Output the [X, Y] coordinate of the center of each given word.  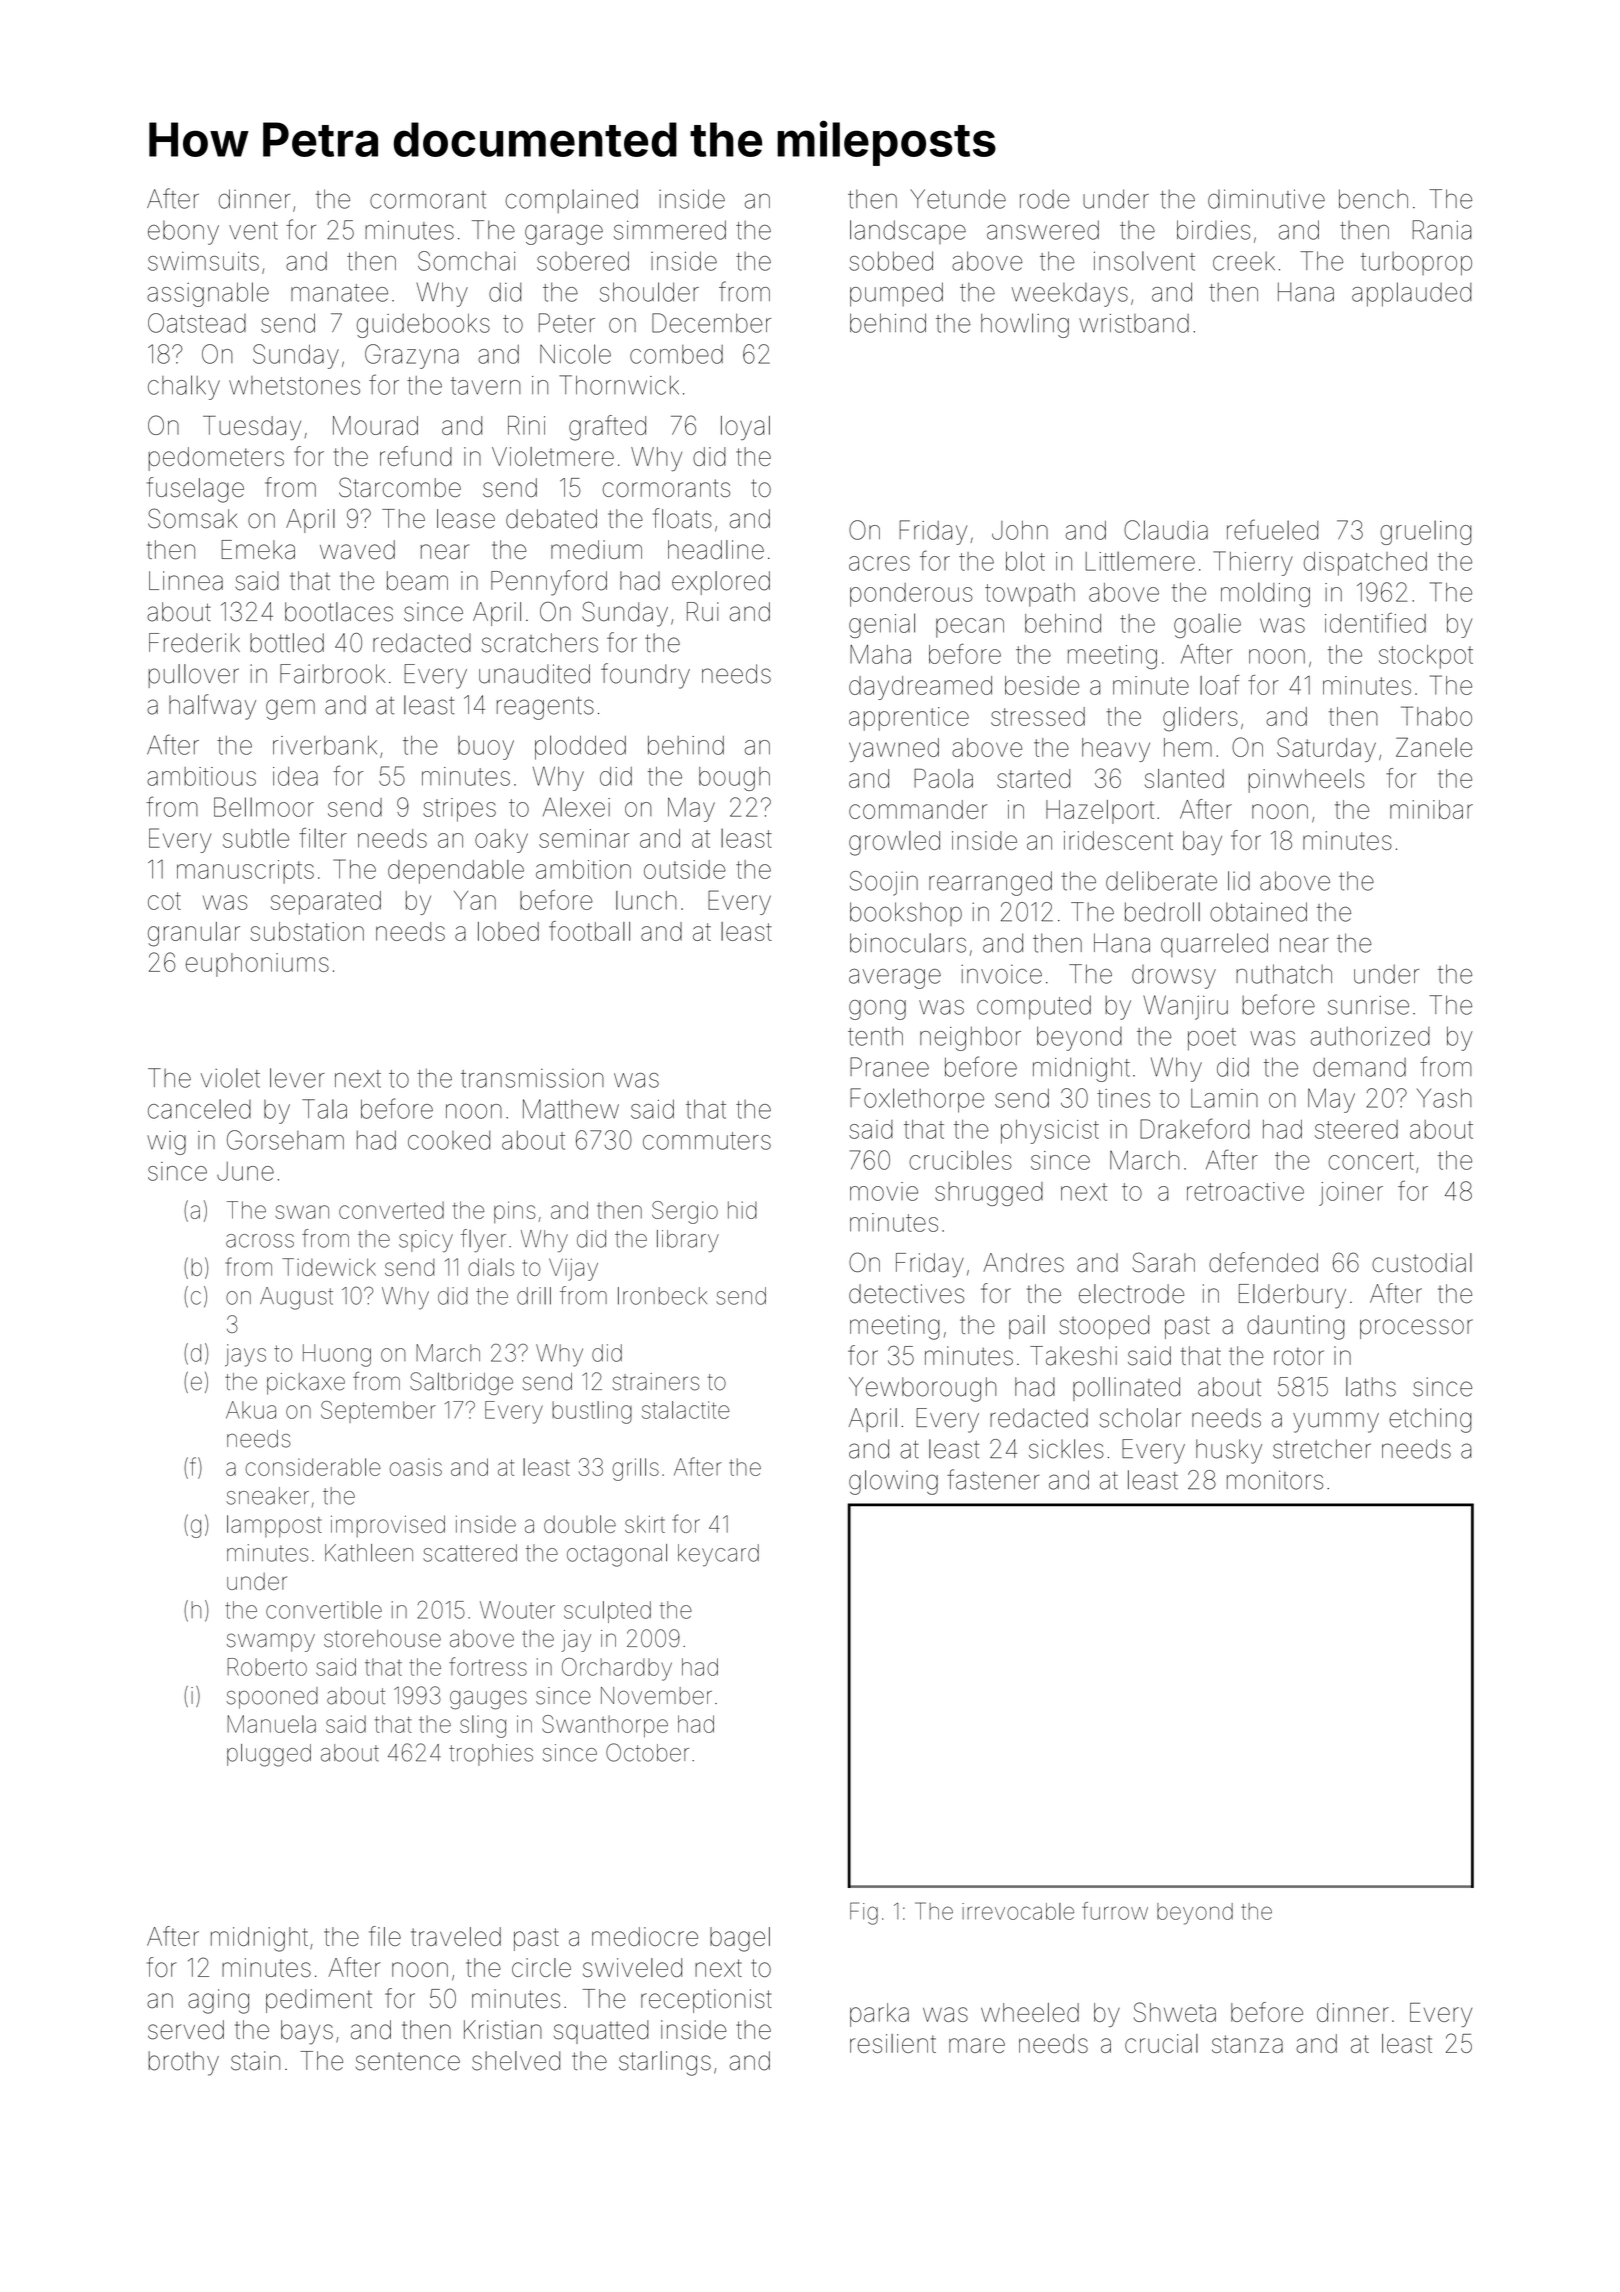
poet [1212, 1039]
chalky [184, 387]
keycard [718, 1555]
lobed [508, 931]
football [589, 931]
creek [1244, 261]
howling [1025, 325]
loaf [1220, 685]
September [378, 1412]
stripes [459, 810]
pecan [970, 628]
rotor [1299, 1357]
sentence [408, 2062]
